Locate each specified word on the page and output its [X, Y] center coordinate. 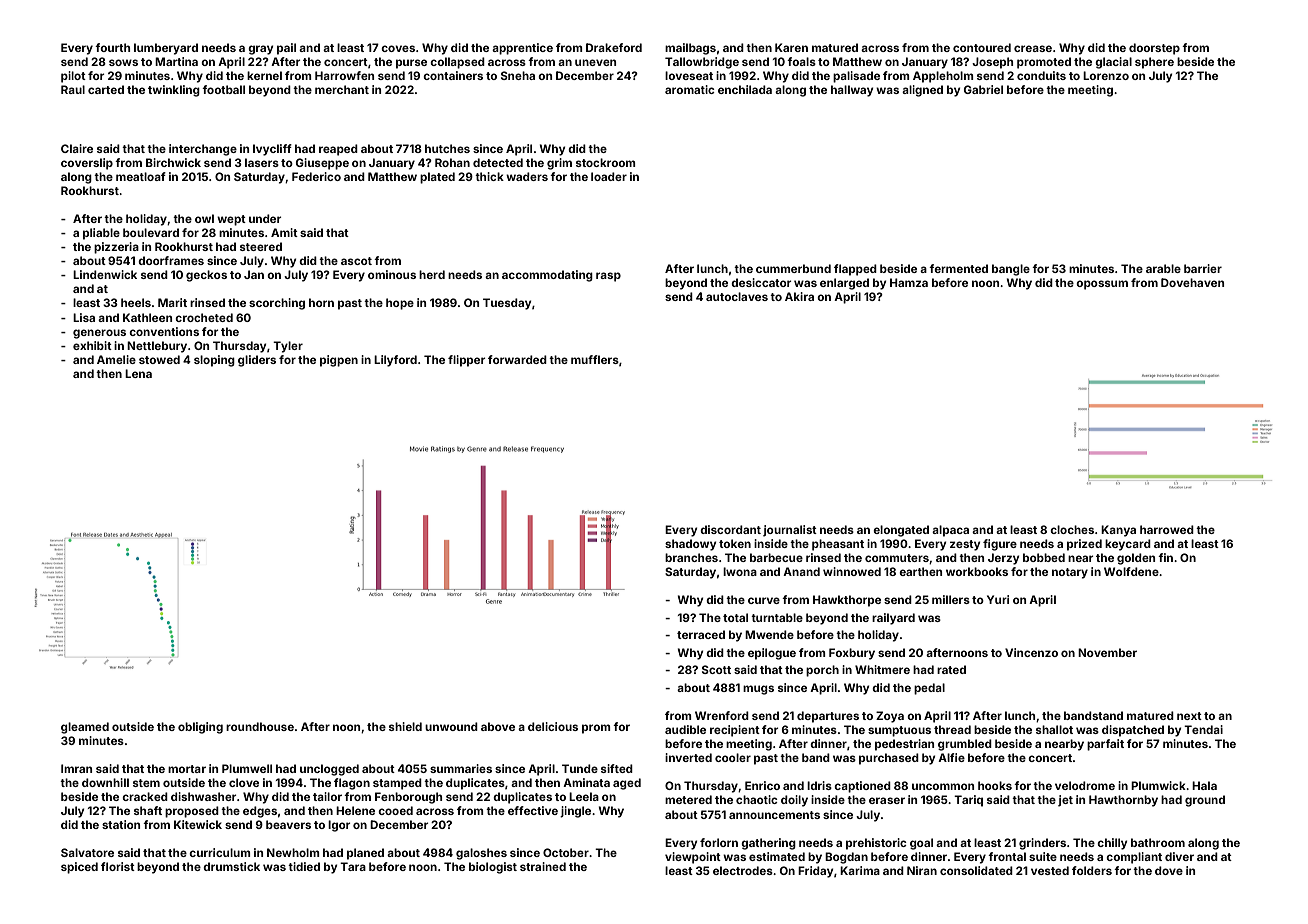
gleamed [85, 728]
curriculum [219, 852]
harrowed [1167, 529]
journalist [790, 531]
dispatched [1133, 731]
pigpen [339, 361]
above [498, 726]
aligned [922, 91]
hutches [447, 148]
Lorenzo [1106, 75]
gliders [257, 361]
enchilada [745, 89]
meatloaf [141, 176]
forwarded [517, 359]
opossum [1102, 285]
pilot [73, 77]
